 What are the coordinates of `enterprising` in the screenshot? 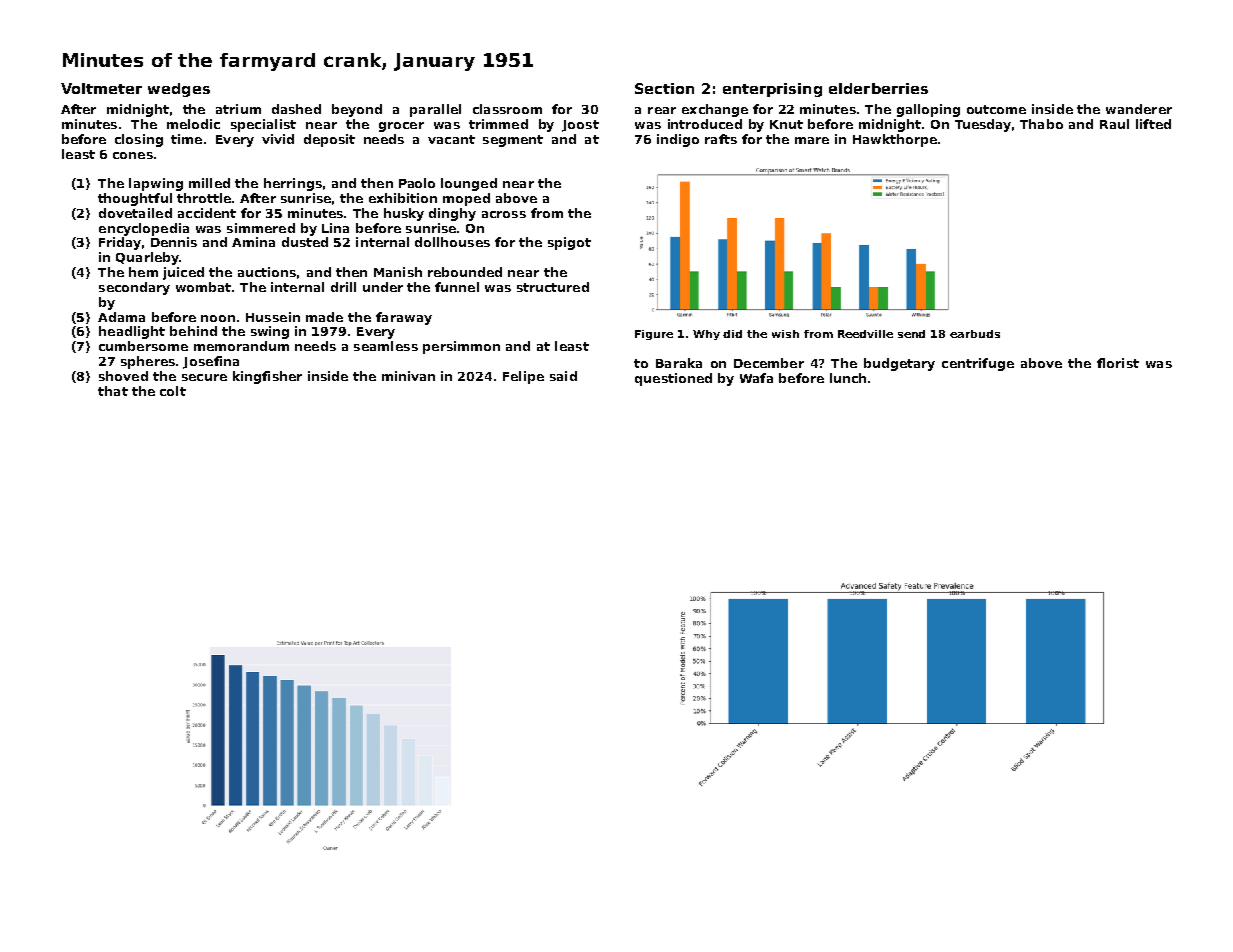 It's located at (772, 90).
